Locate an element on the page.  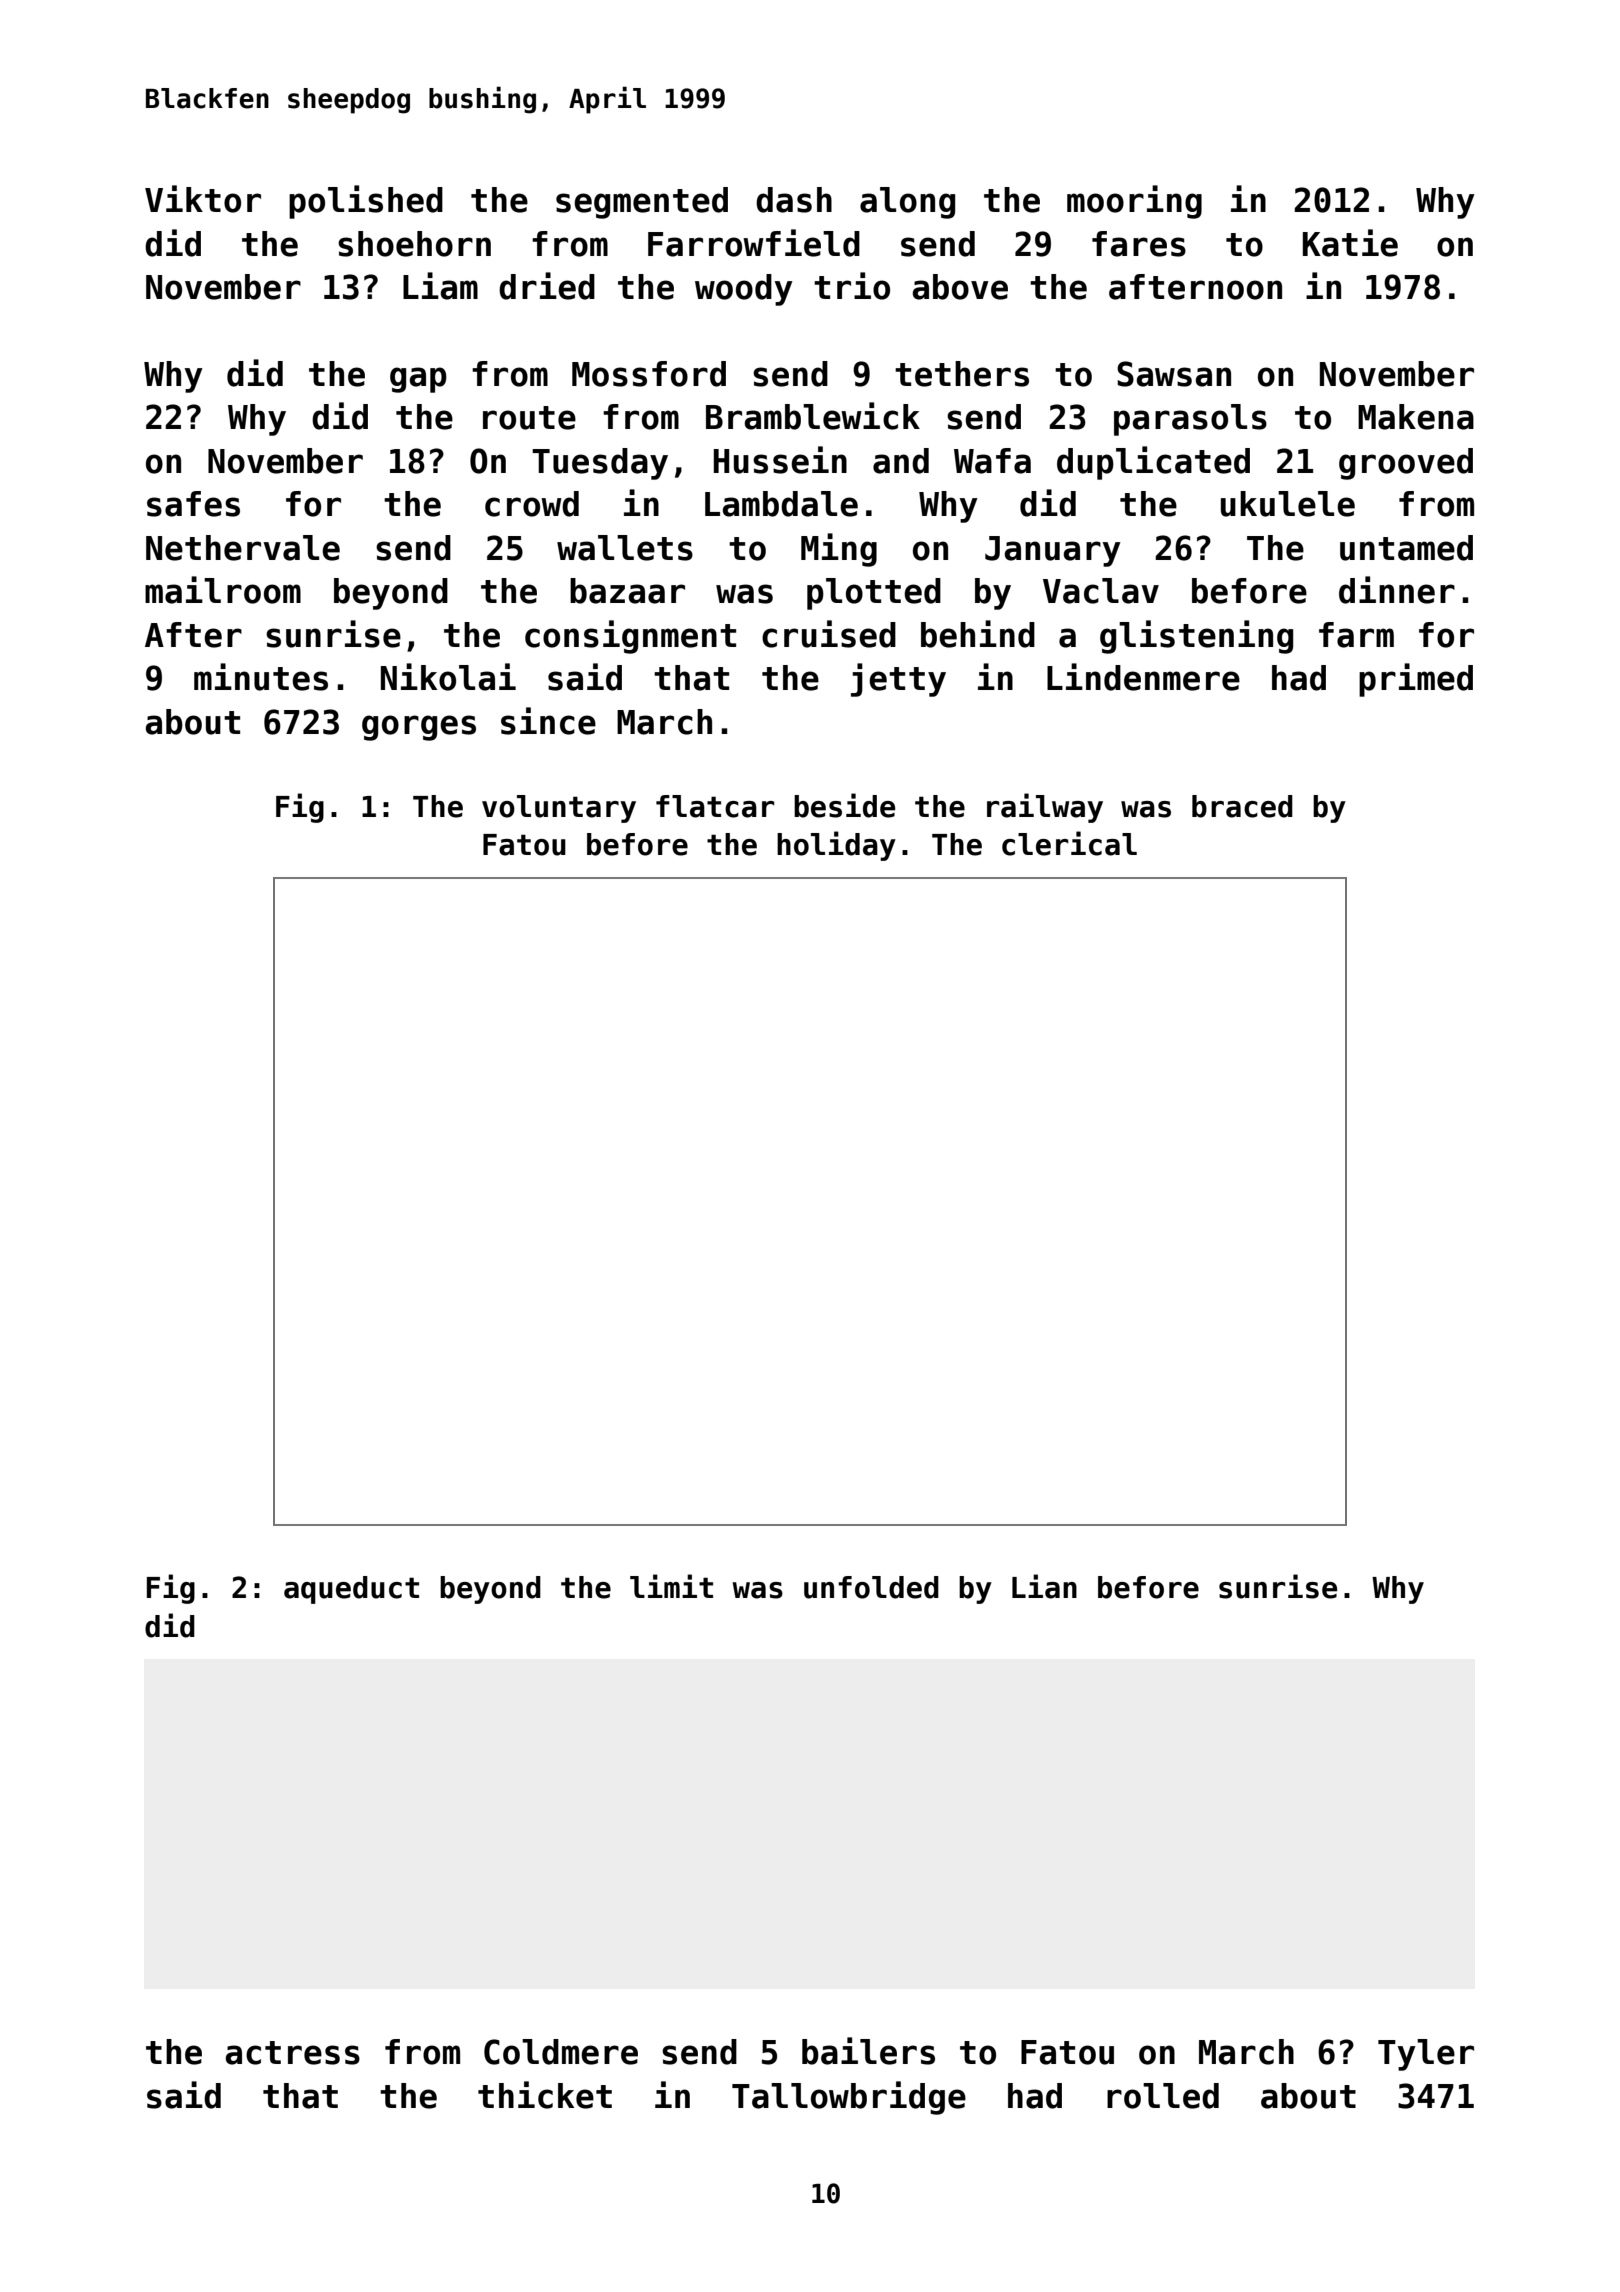
Tyler is located at coordinates (1426, 2055).
